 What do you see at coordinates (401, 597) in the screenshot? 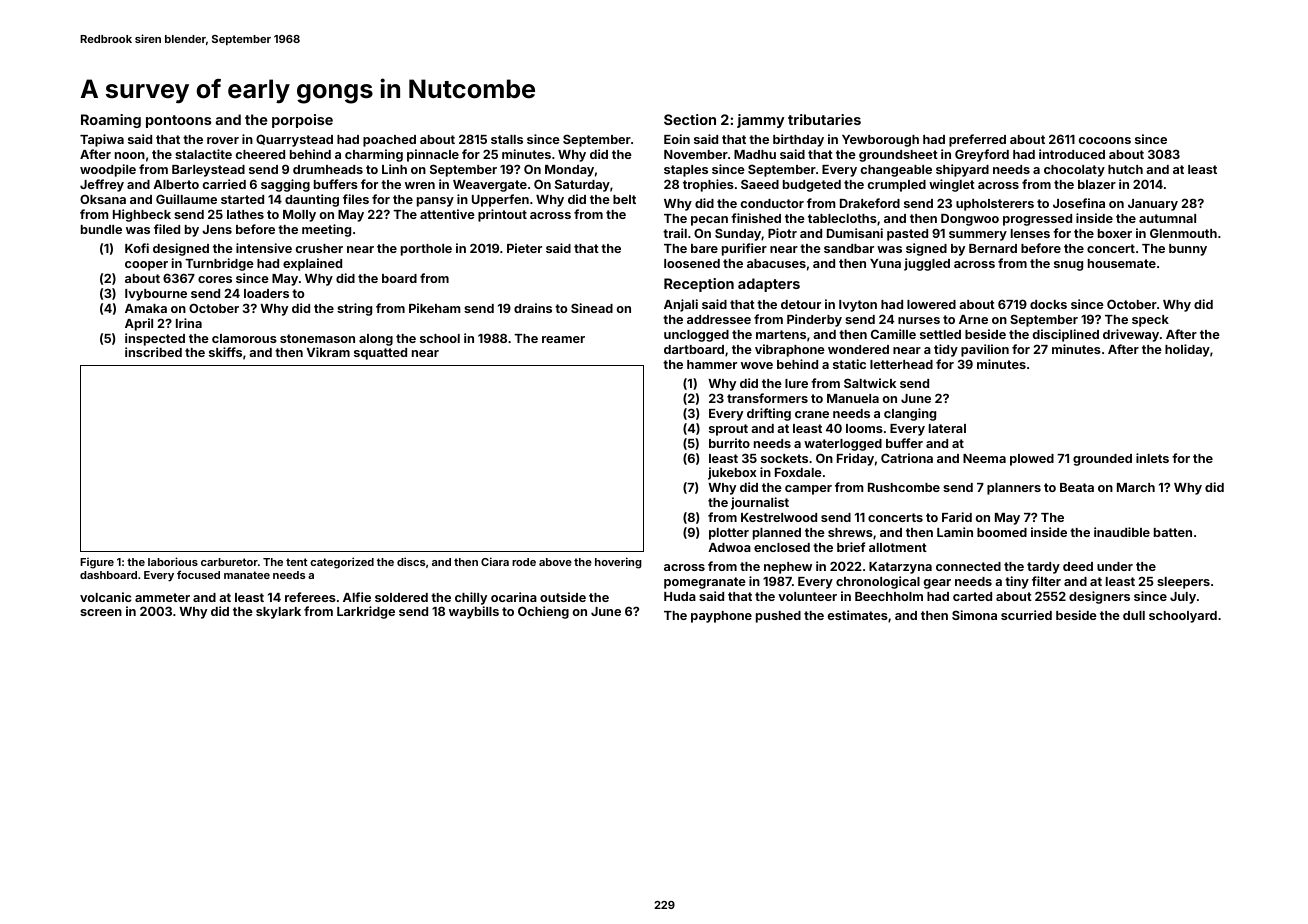
I see `soldered` at bounding box center [401, 597].
